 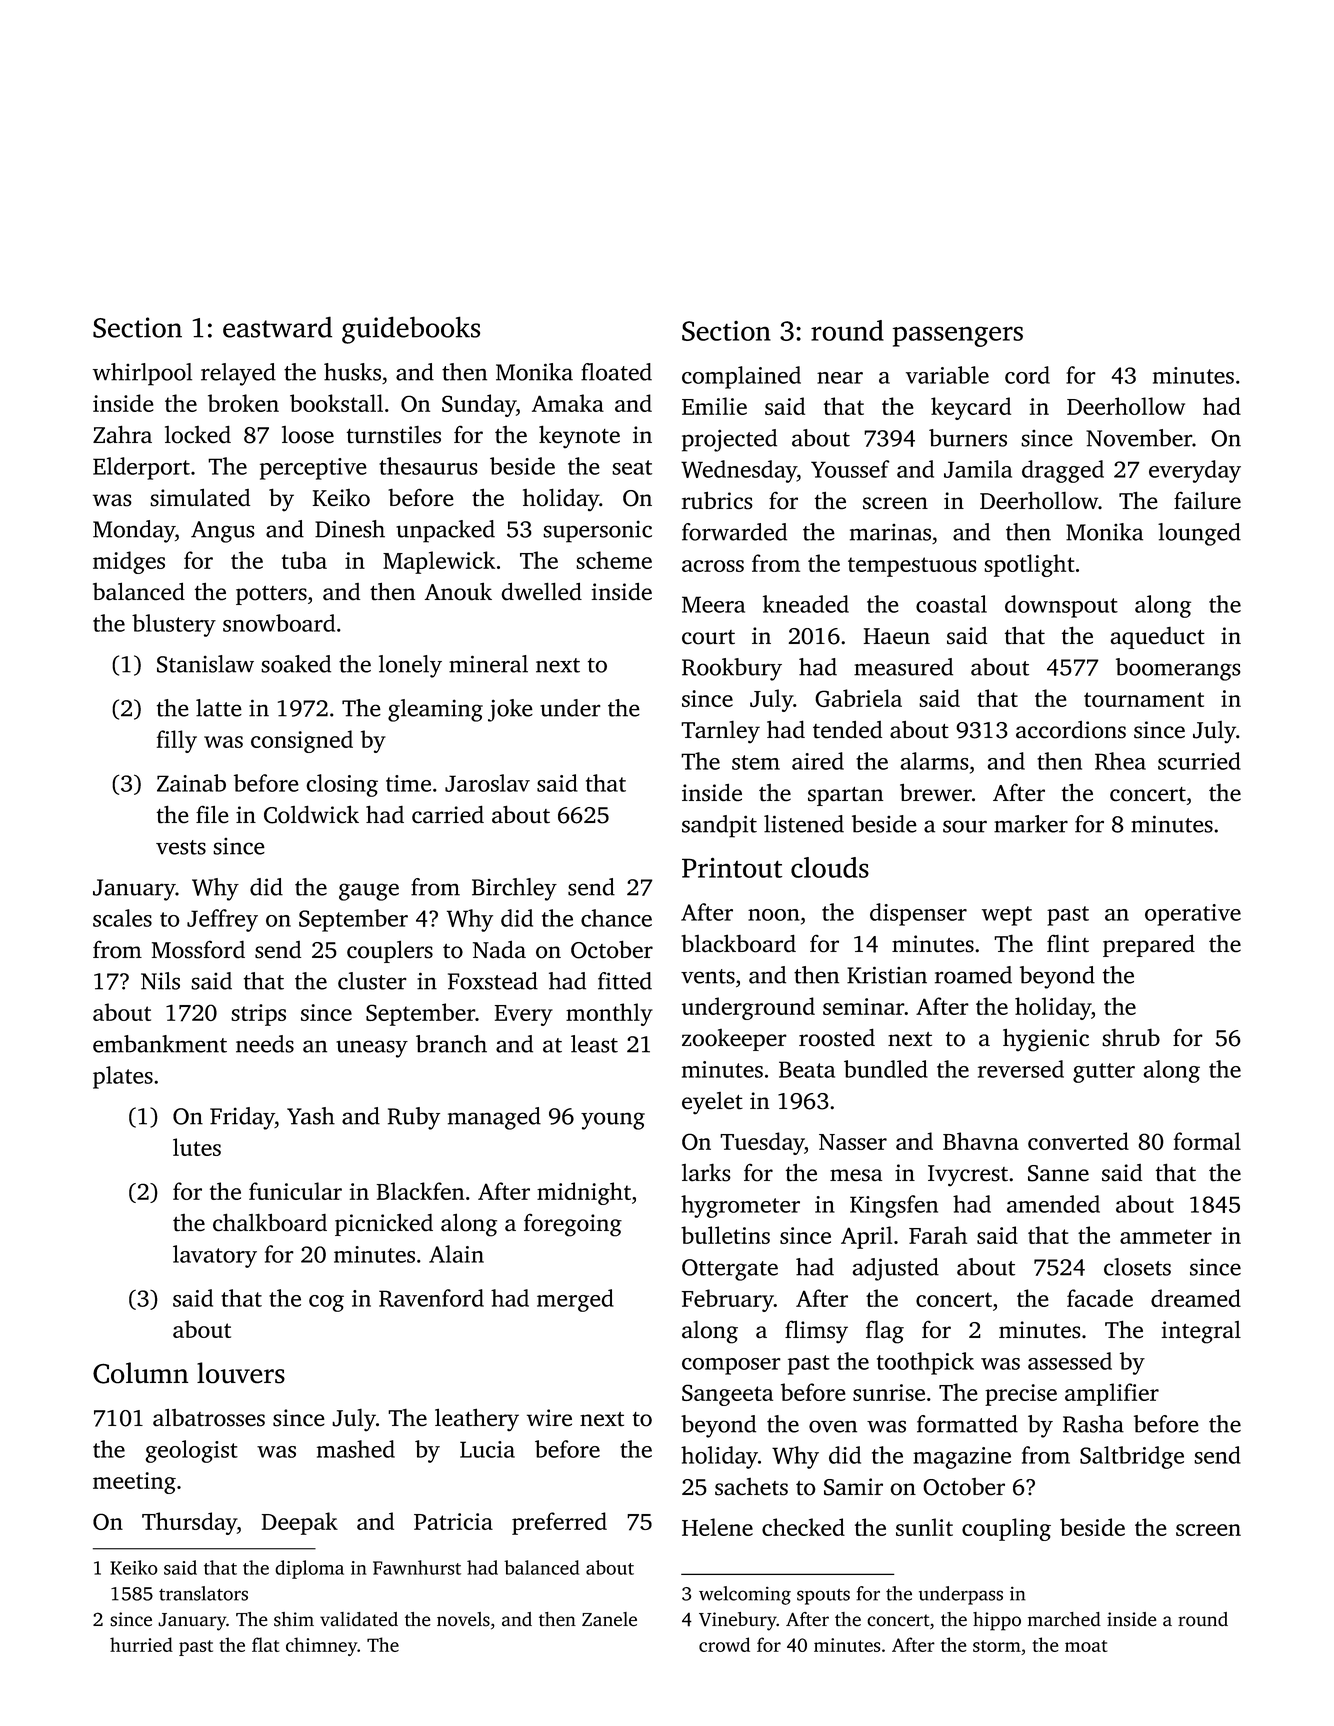 What do you see at coordinates (739, 471) in the screenshot?
I see `Wednesday` at bounding box center [739, 471].
